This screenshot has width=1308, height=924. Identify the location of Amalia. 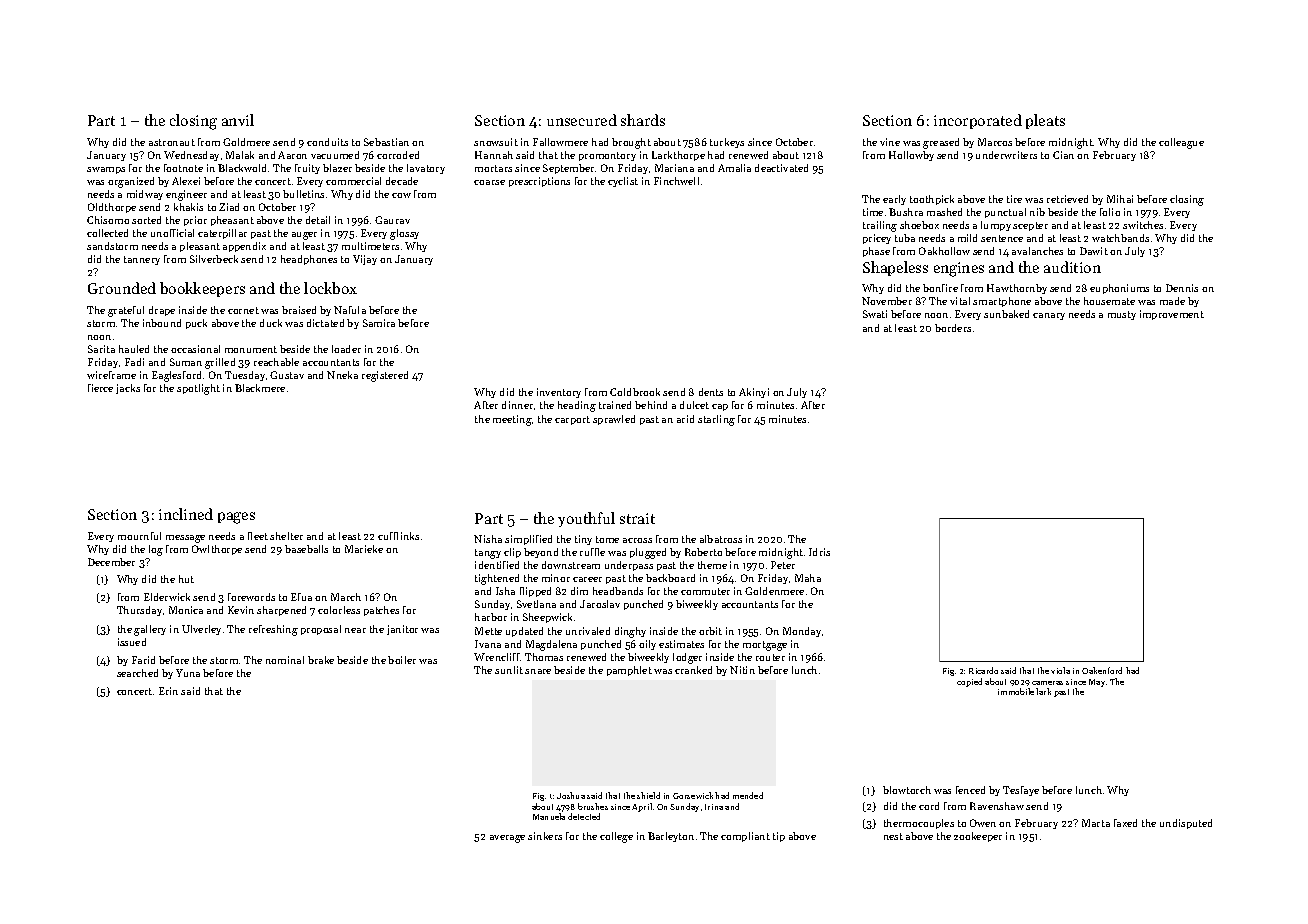
(734, 168).
